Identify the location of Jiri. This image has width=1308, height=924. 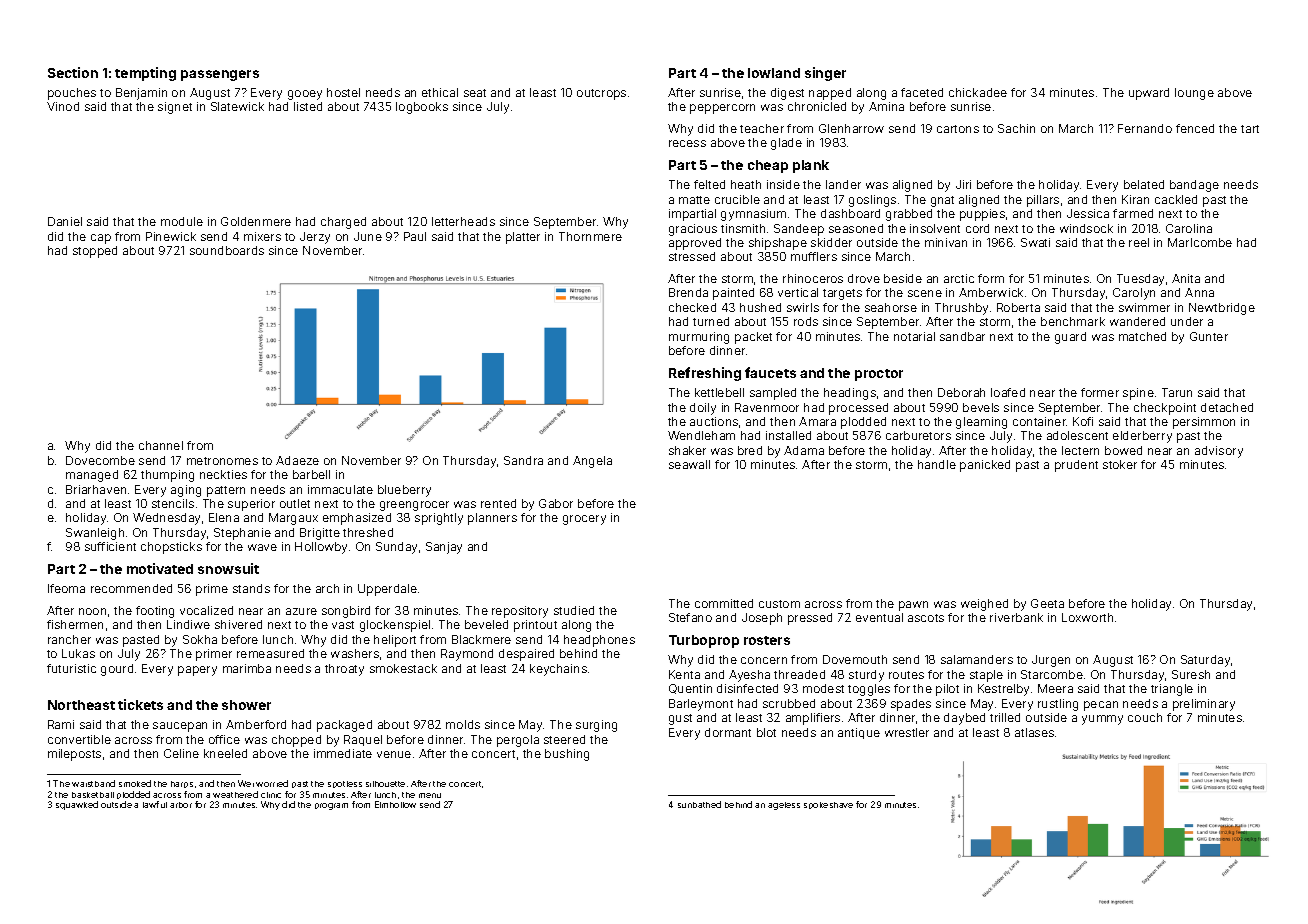
(963, 184).
